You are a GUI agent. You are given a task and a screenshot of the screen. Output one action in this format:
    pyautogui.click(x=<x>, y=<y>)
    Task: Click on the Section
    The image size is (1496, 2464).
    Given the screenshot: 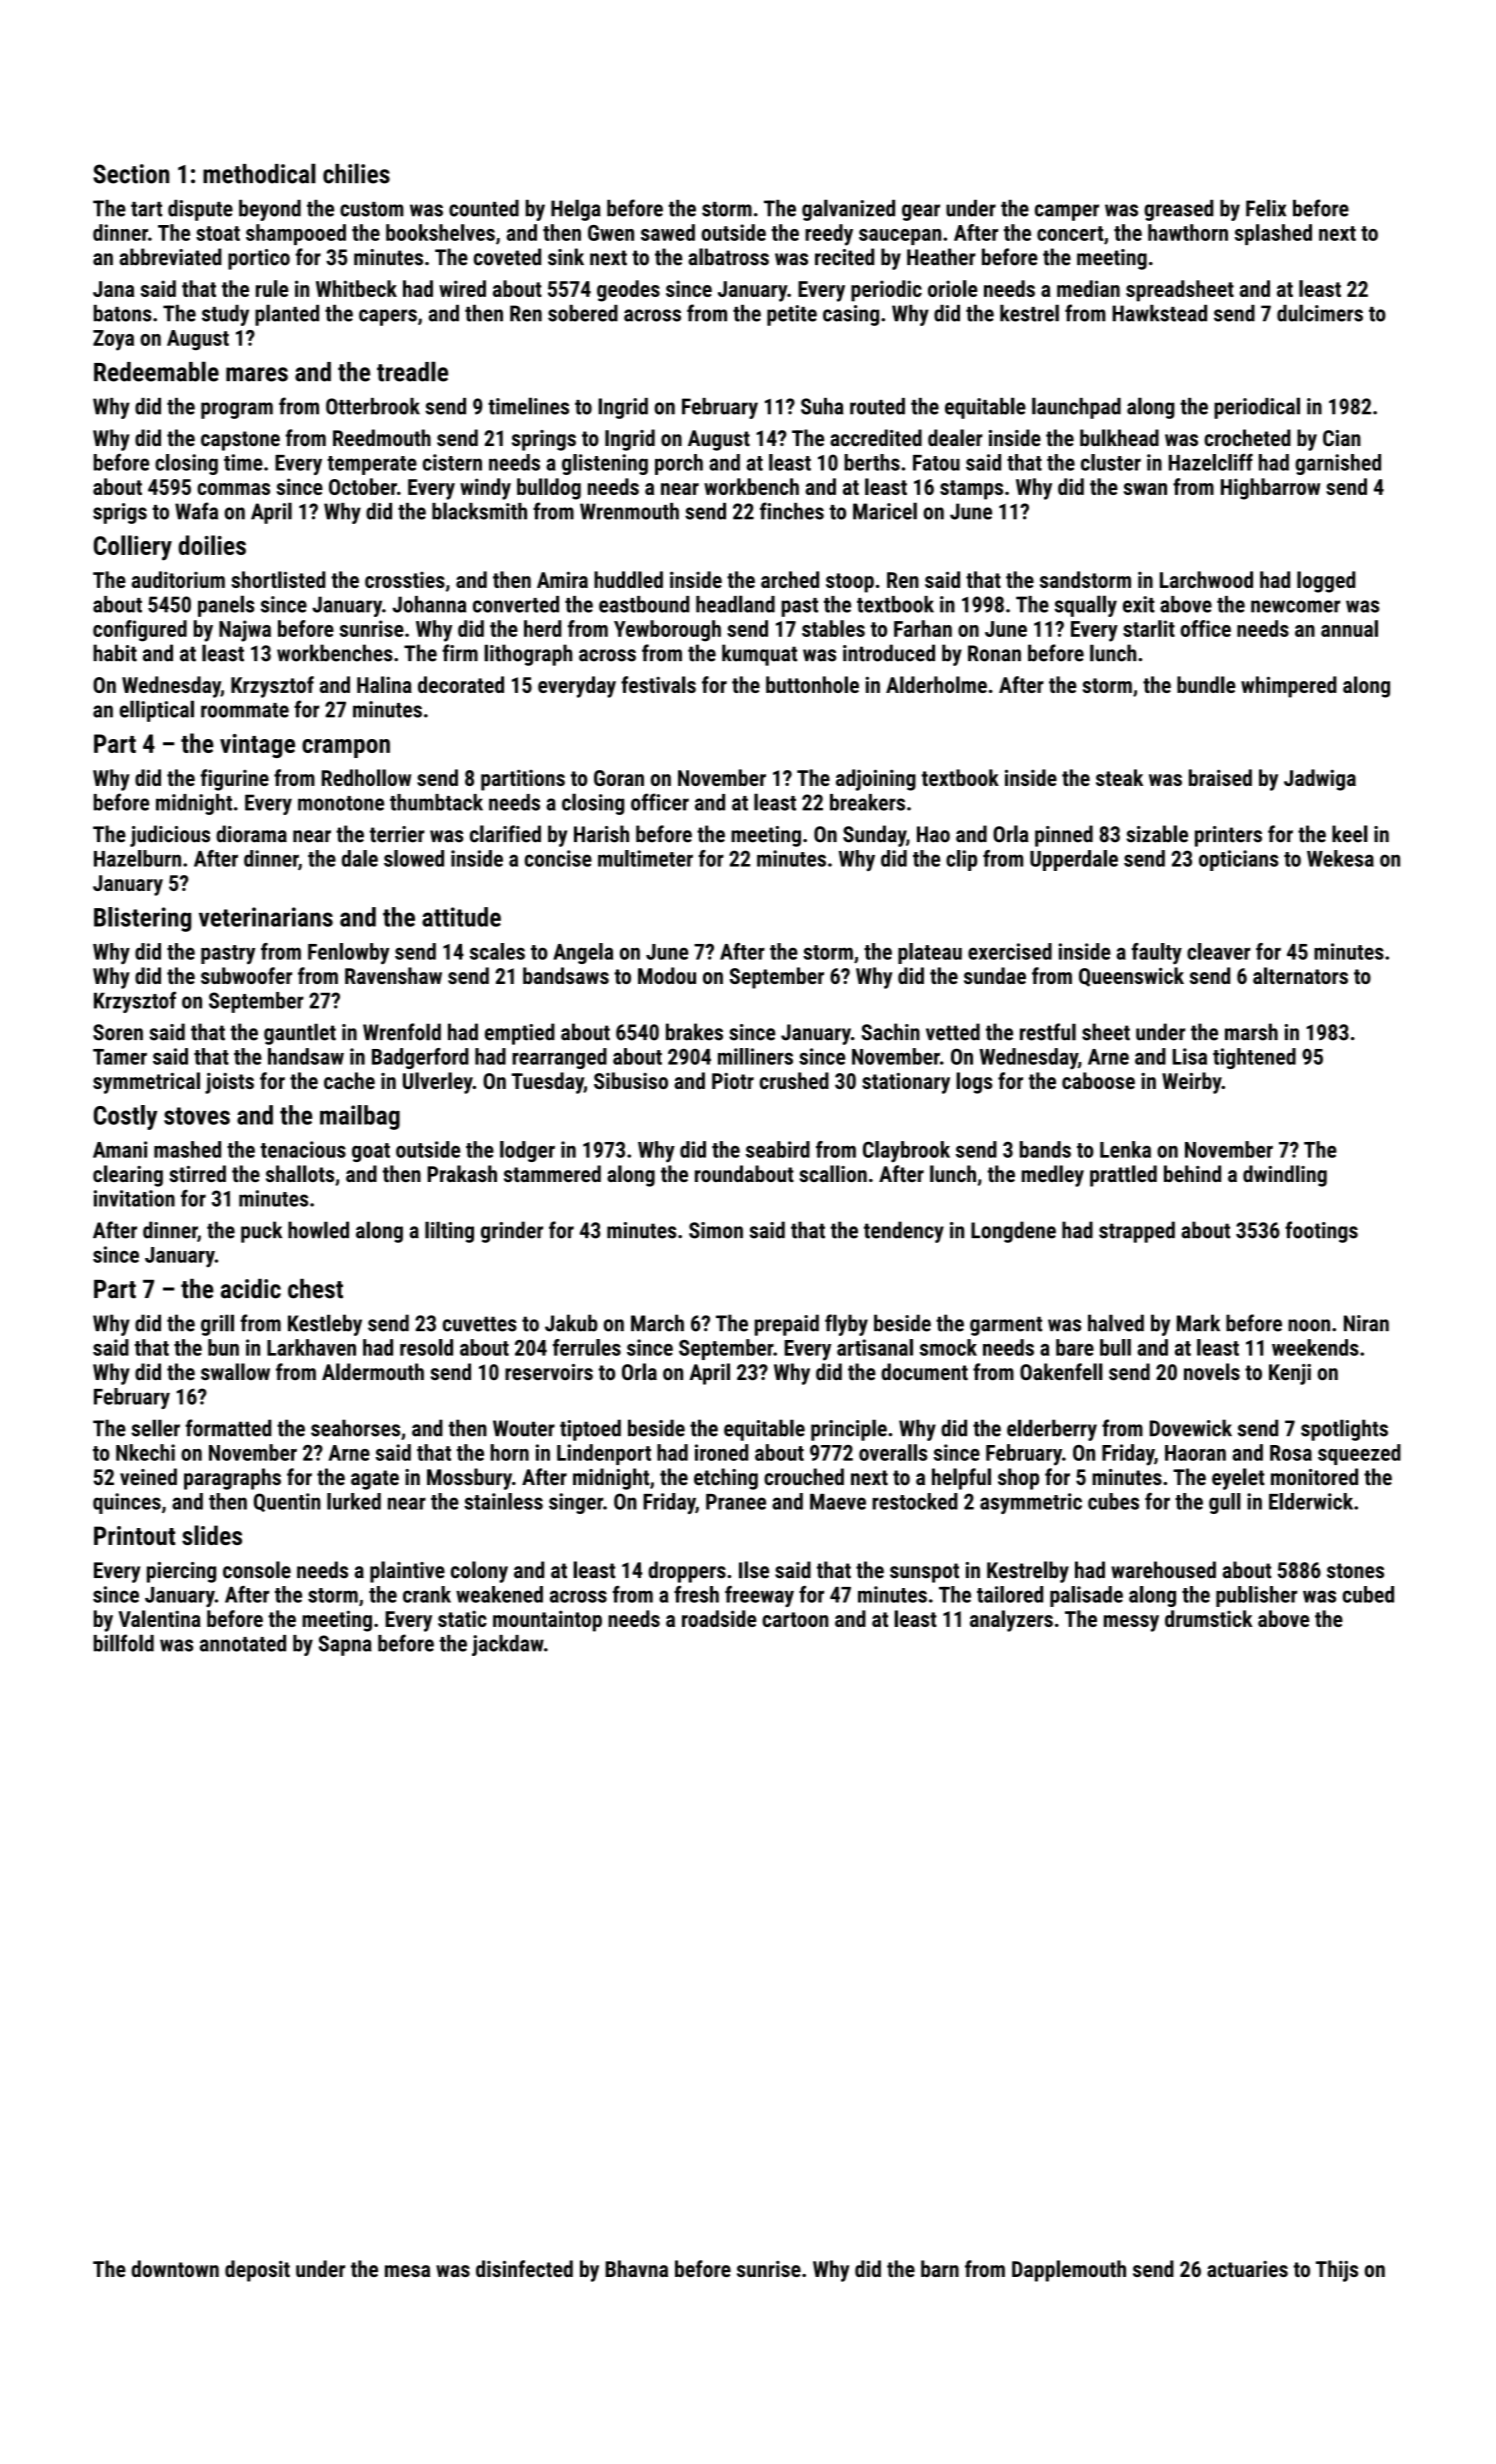 What is the action you would take?
    pyautogui.click(x=131, y=174)
